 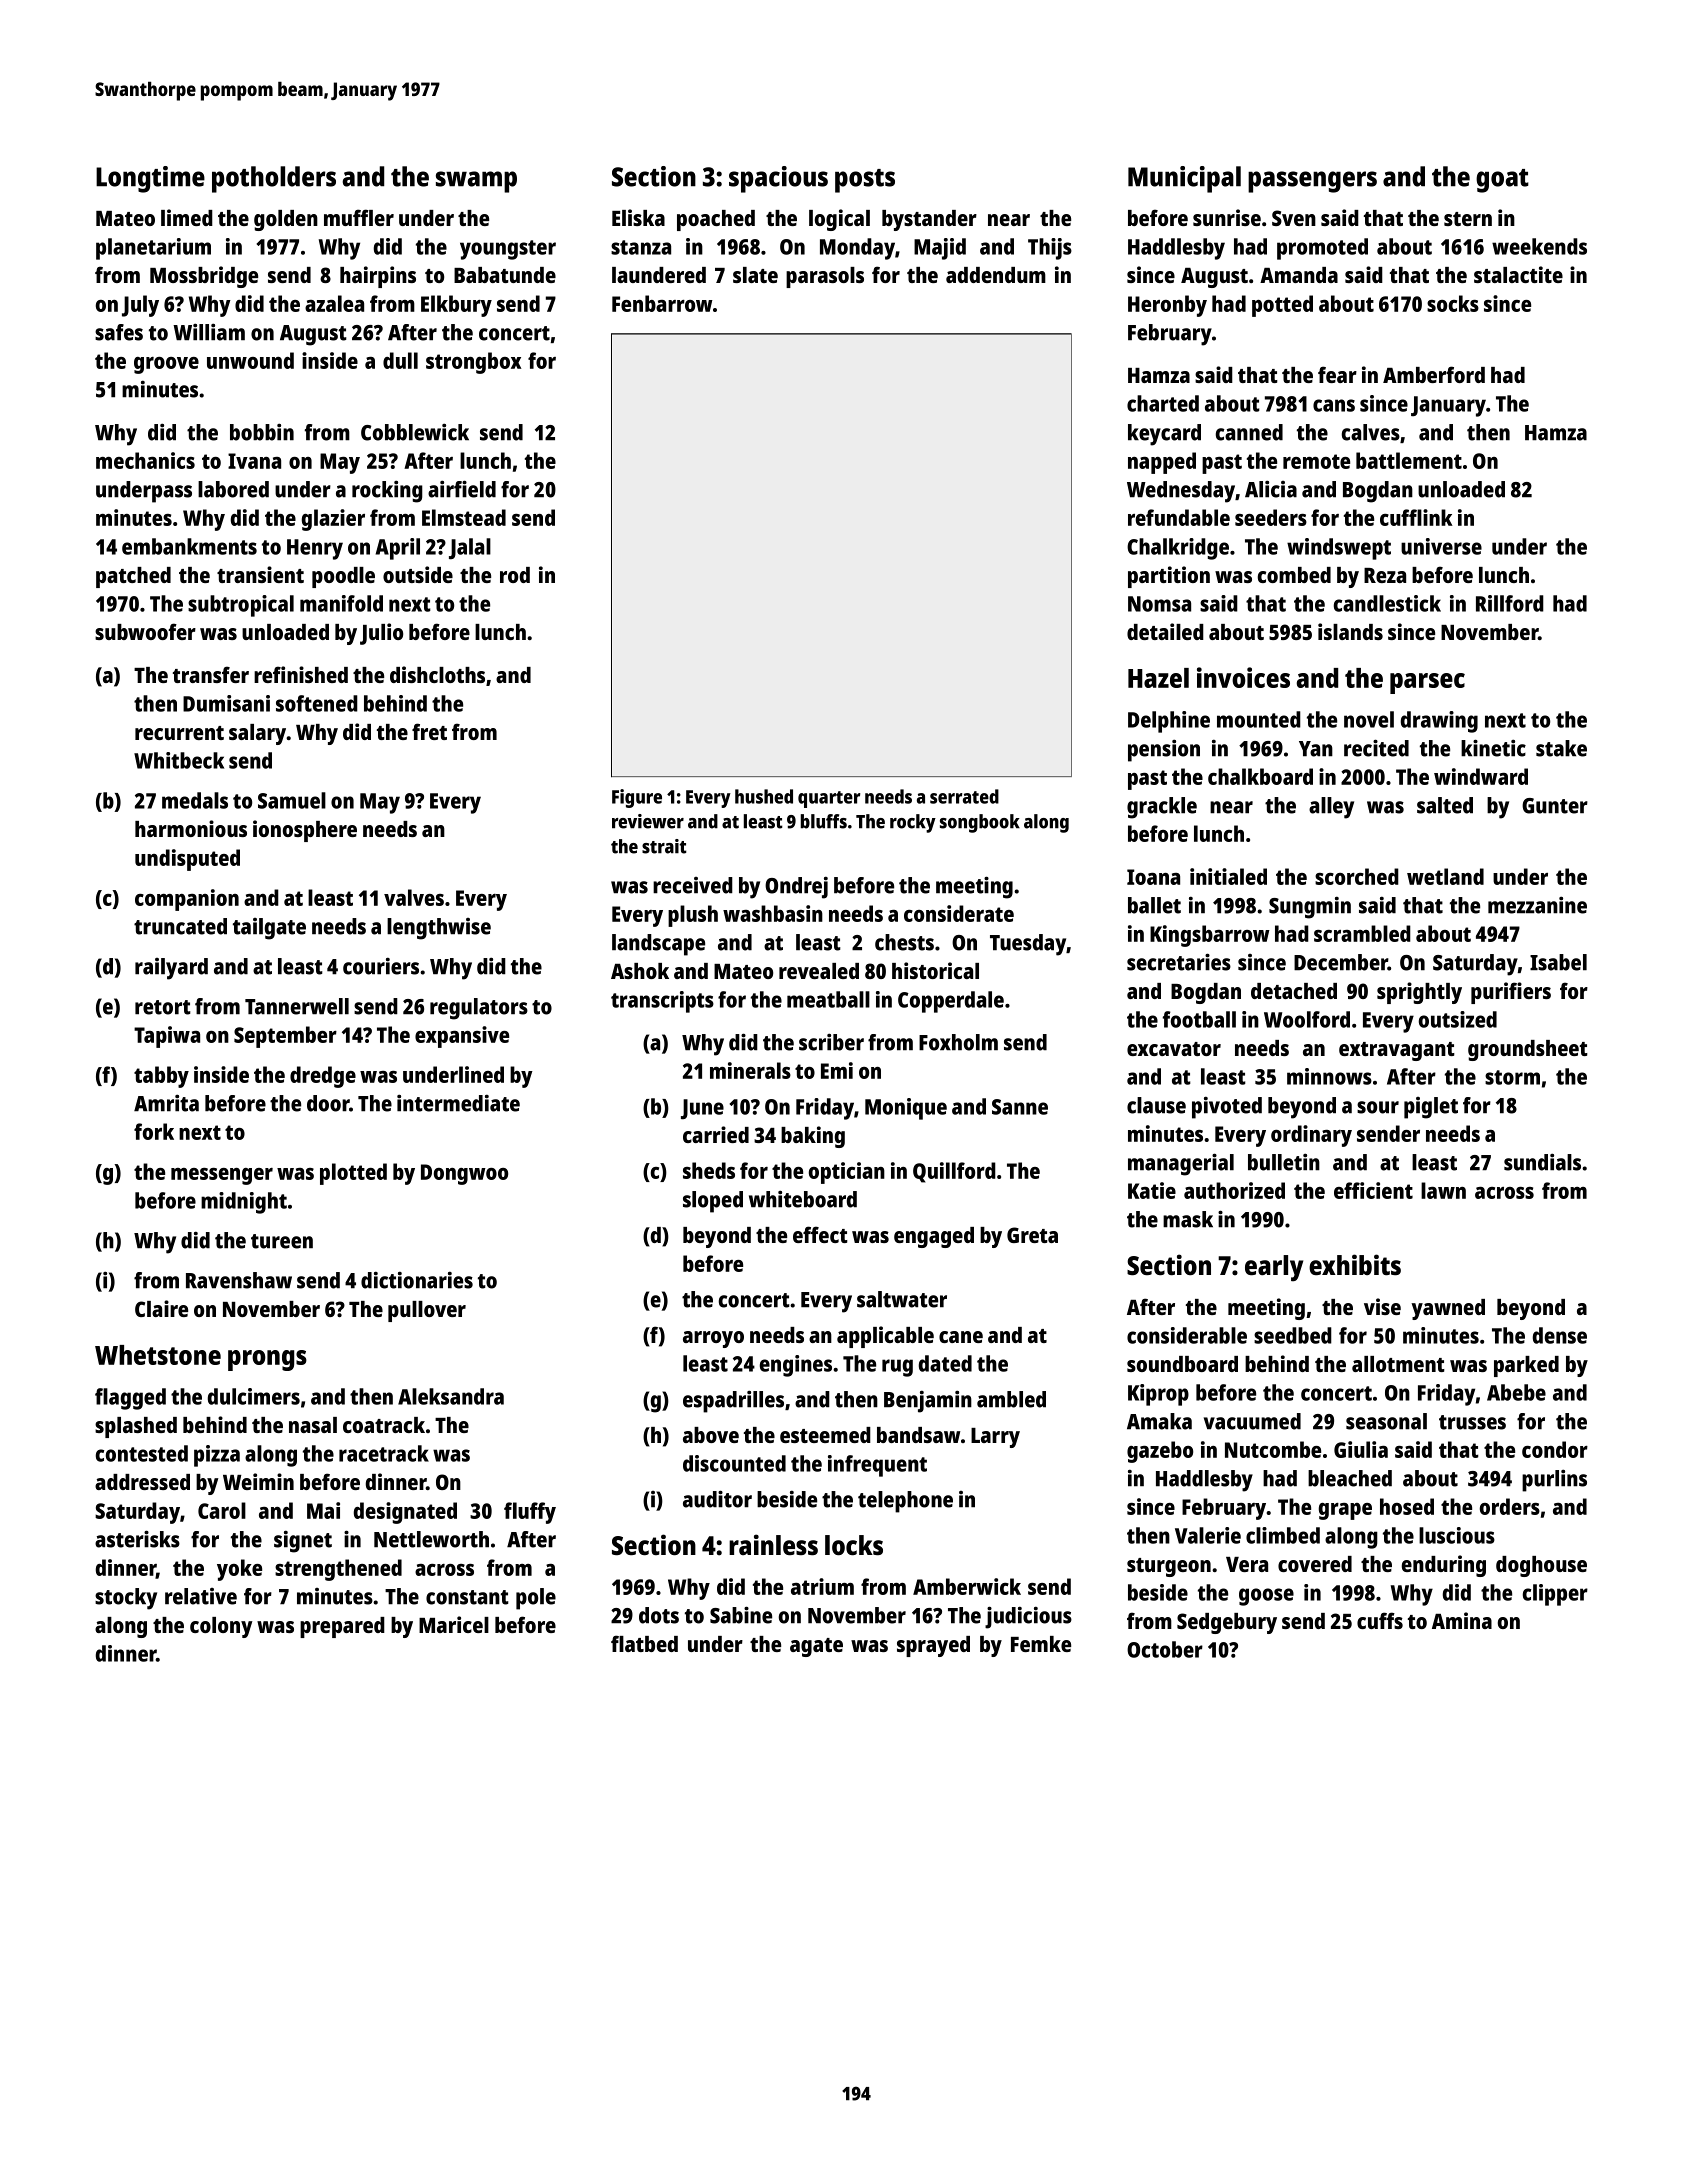 What do you see at coordinates (142, 1482) in the image?
I see `addressed` at bounding box center [142, 1482].
